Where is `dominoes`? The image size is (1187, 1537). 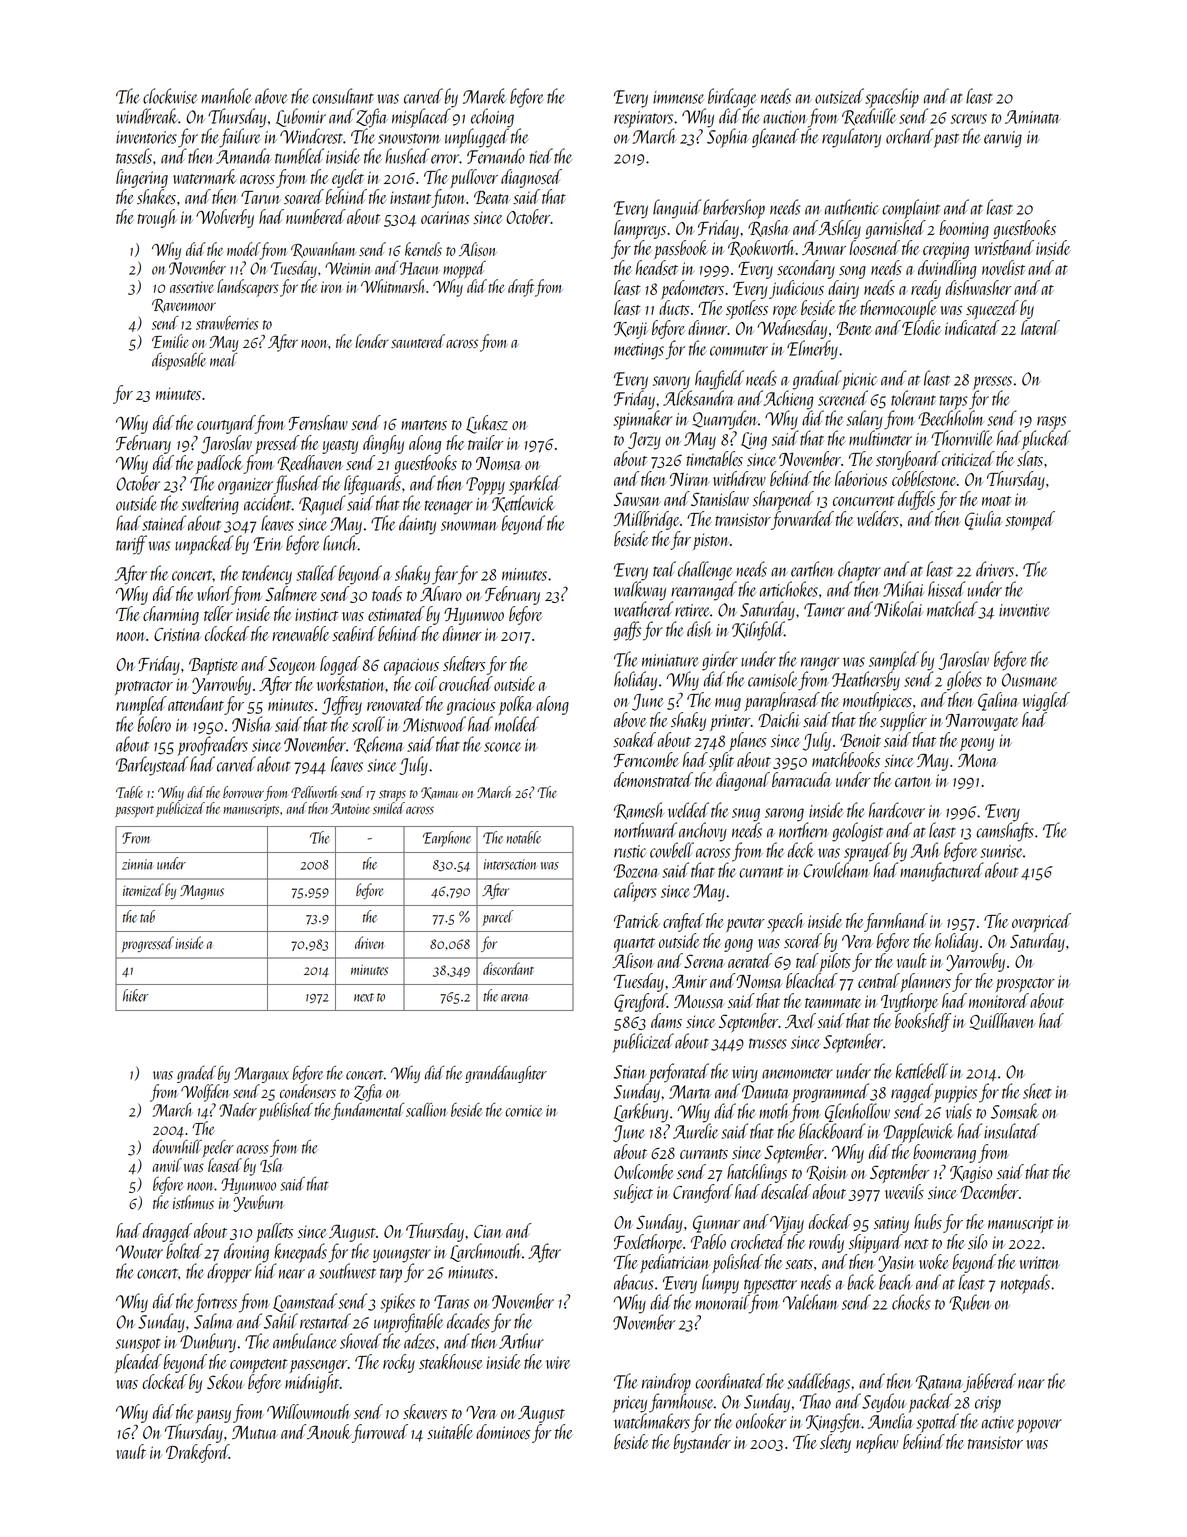
dominoes is located at coordinates (503, 1431).
